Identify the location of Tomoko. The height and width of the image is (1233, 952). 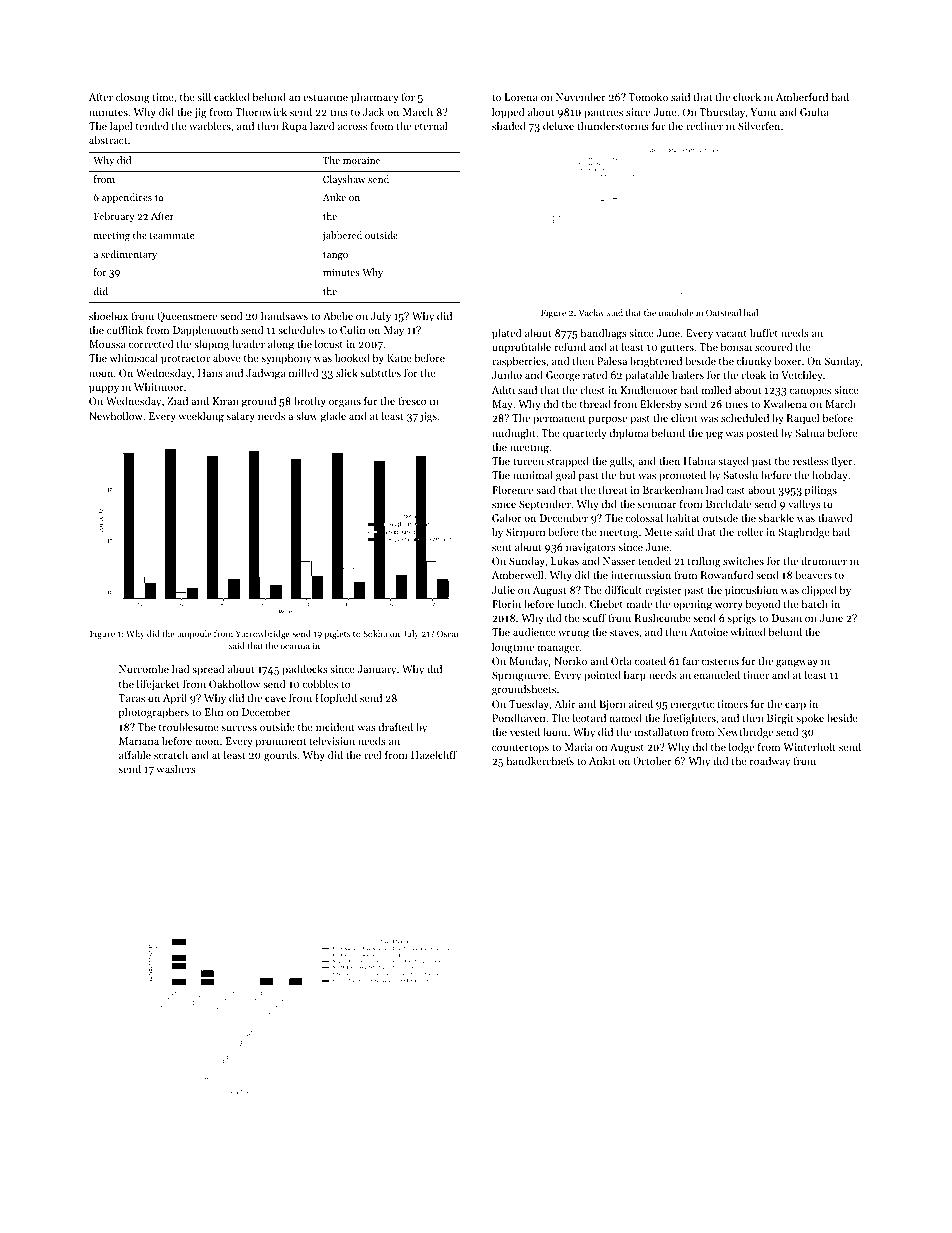
(648, 96).
